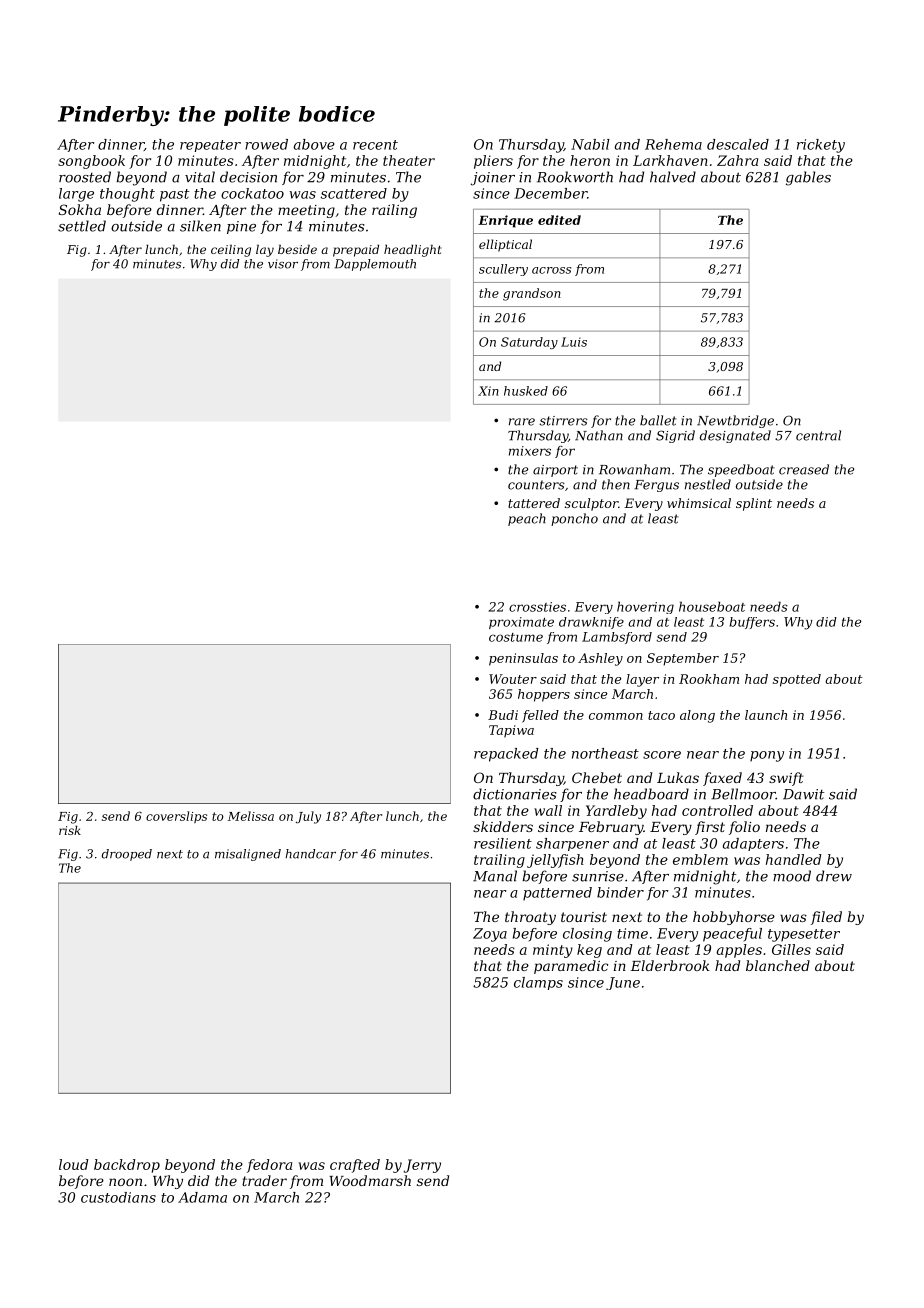 Image resolution: width=924 pixels, height=1308 pixels. I want to click on coverslips, so click(176, 817).
